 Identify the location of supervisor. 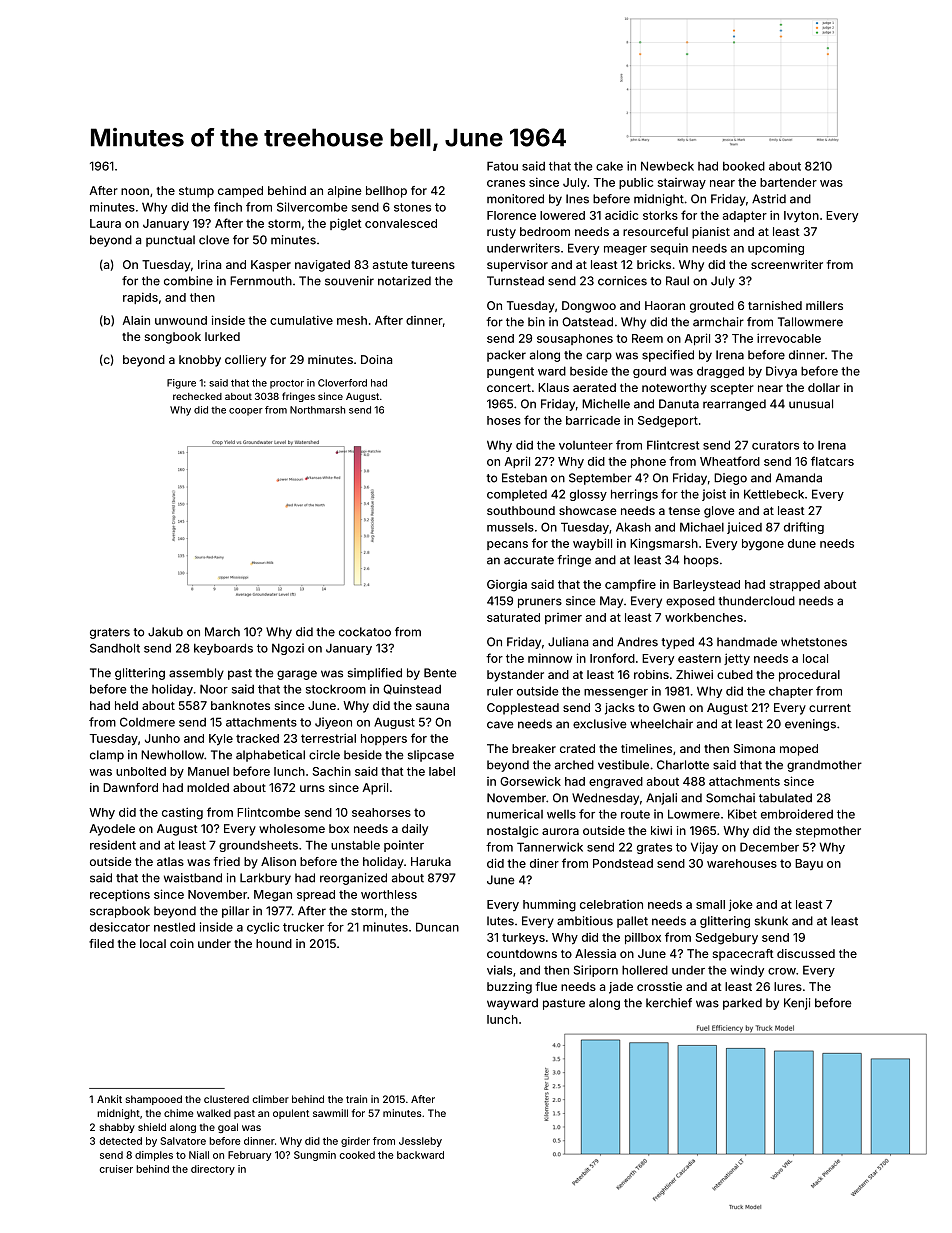
(517, 266).
